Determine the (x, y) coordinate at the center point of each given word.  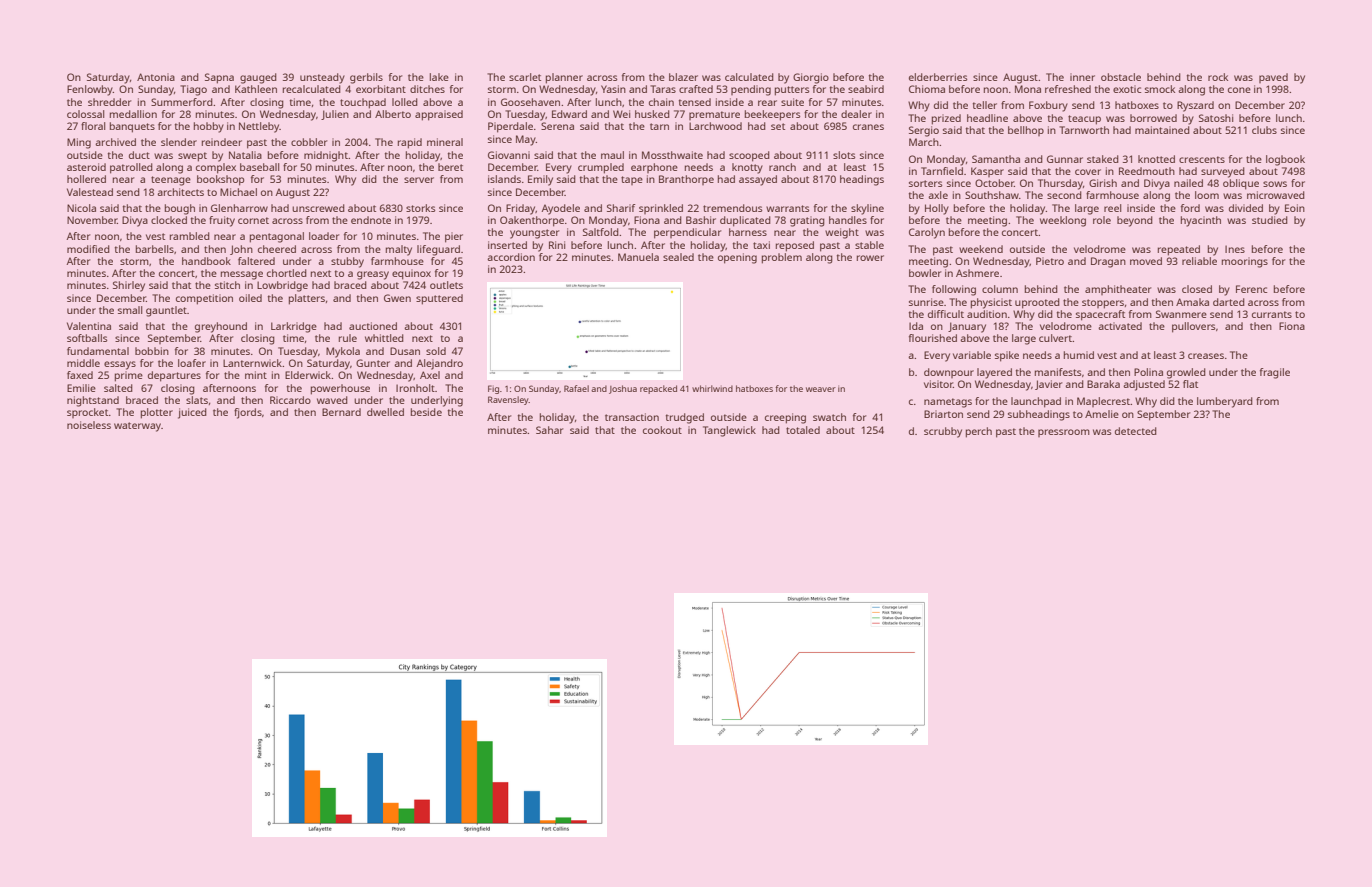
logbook (1285, 160)
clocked (169, 220)
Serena (557, 126)
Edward (569, 114)
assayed (758, 180)
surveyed (1223, 172)
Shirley (129, 286)
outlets (446, 285)
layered (994, 373)
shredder (109, 102)
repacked (658, 389)
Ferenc (1251, 289)
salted (118, 388)
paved (1273, 78)
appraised (439, 115)
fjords (248, 413)
